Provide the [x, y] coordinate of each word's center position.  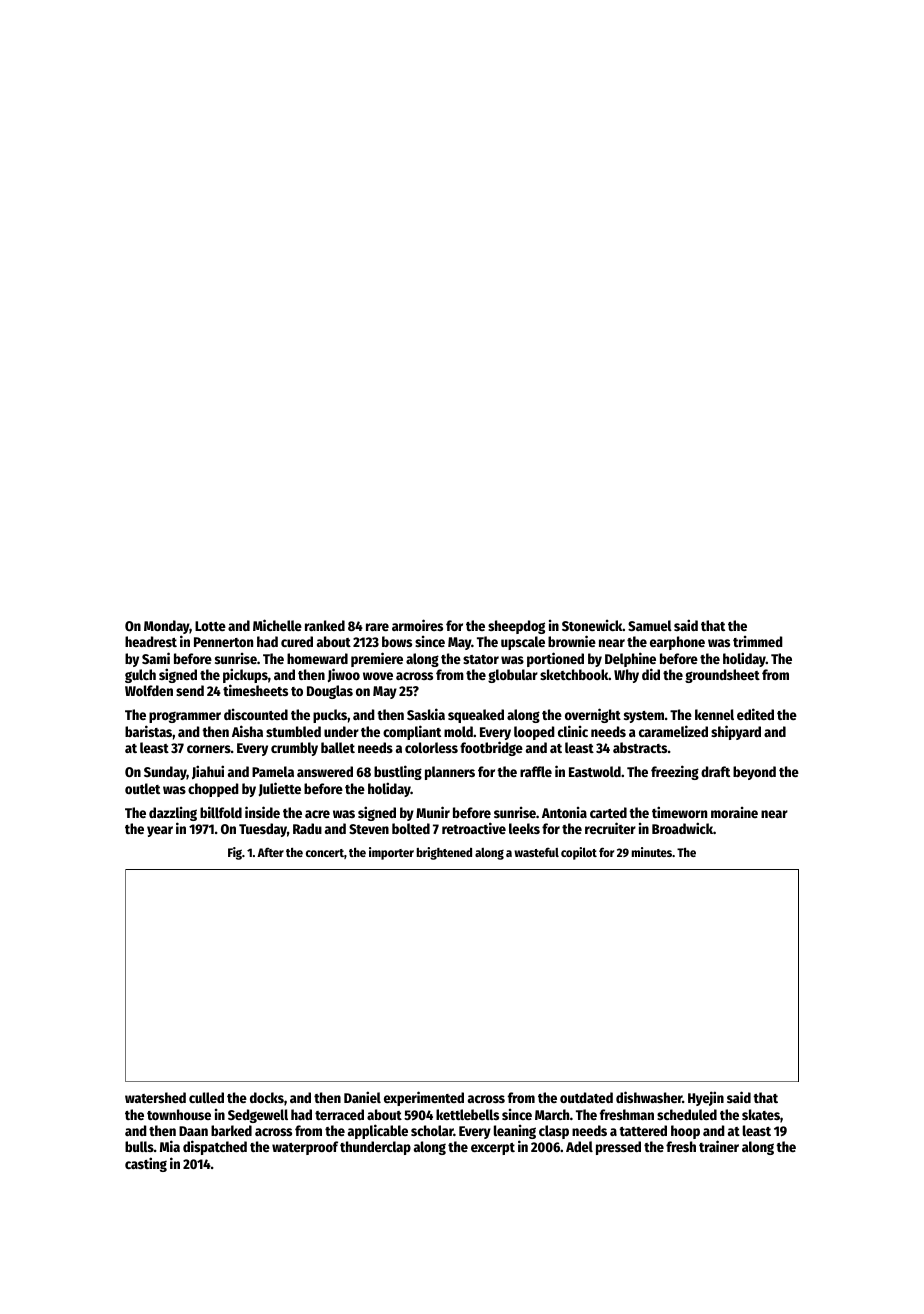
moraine [734, 812]
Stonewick [592, 625]
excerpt [493, 1149]
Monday [167, 628]
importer [391, 853]
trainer [719, 1146]
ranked [325, 625]
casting [146, 1164]
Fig [235, 853]
